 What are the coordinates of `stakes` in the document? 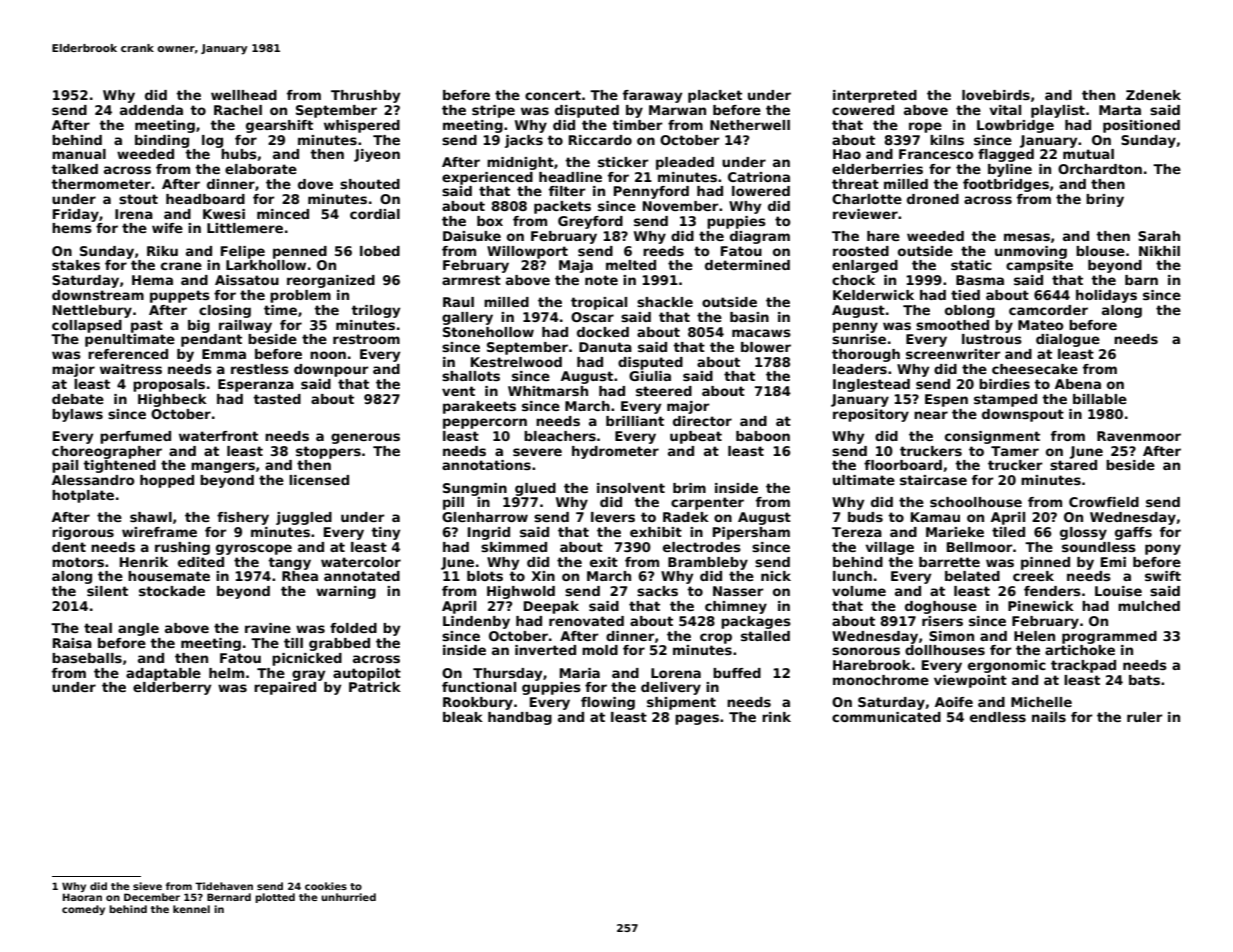 It's located at (76, 265).
